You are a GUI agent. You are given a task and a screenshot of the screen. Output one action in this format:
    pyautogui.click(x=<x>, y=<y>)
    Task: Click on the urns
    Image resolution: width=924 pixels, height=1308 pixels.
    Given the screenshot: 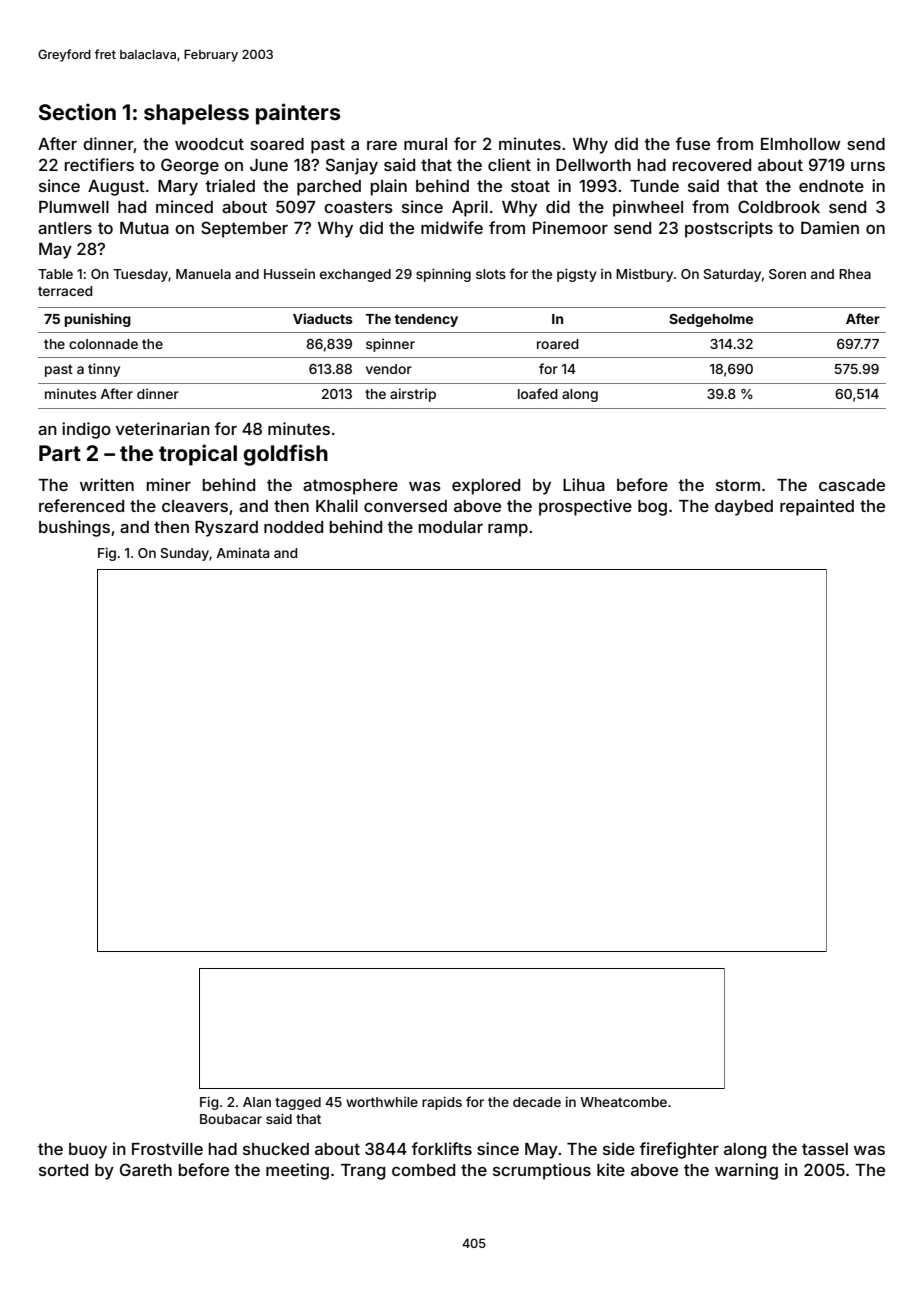 What is the action you would take?
    pyautogui.click(x=868, y=166)
